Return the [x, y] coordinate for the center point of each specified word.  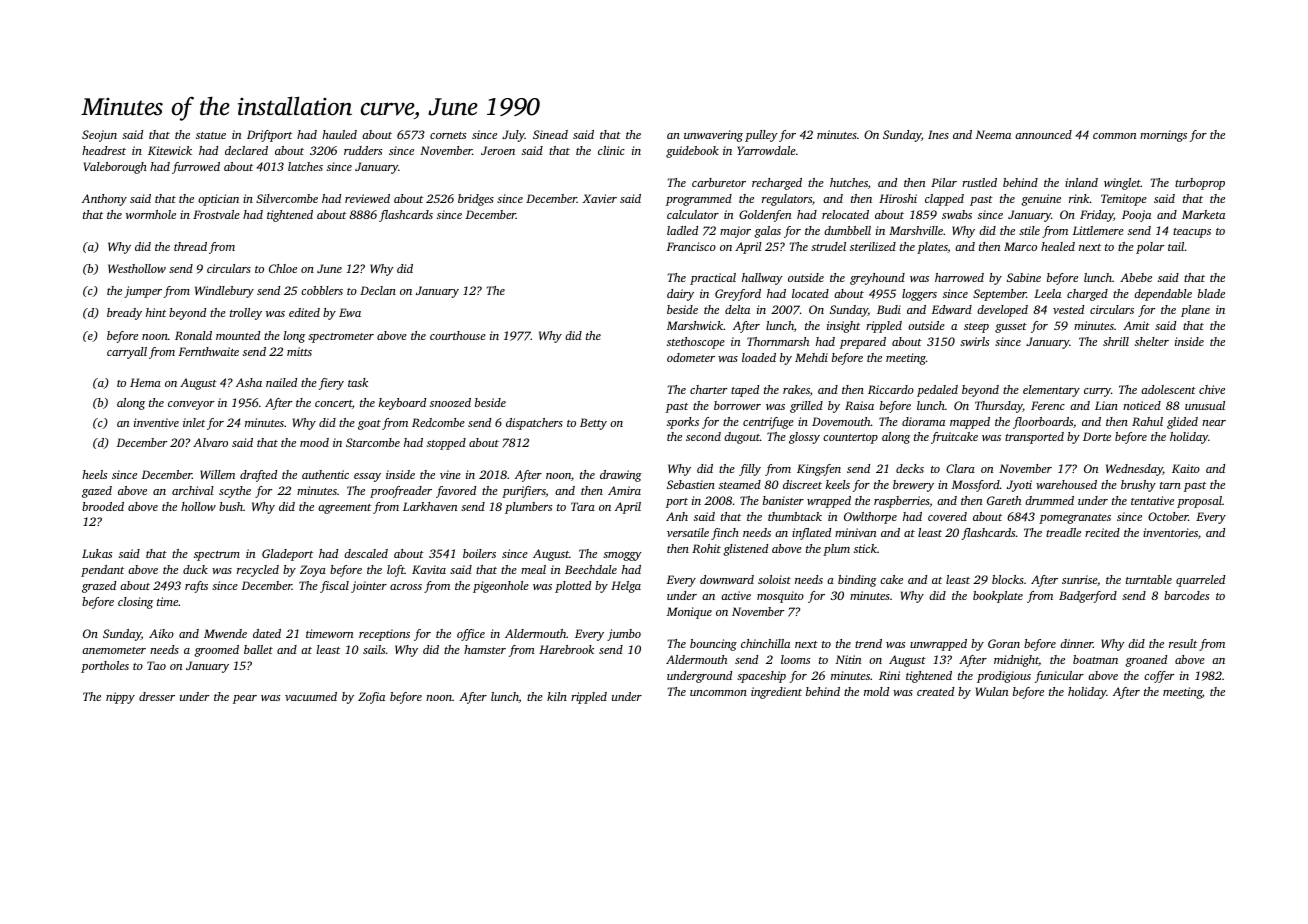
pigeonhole [501, 587]
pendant [102, 571]
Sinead [550, 134]
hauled [339, 134]
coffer [1159, 677]
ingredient [776, 693]
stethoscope [696, 343]
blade [1211, 293]
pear [245, 699]
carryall [127, 353]
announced [1043, 134]
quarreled [1200, 581]
